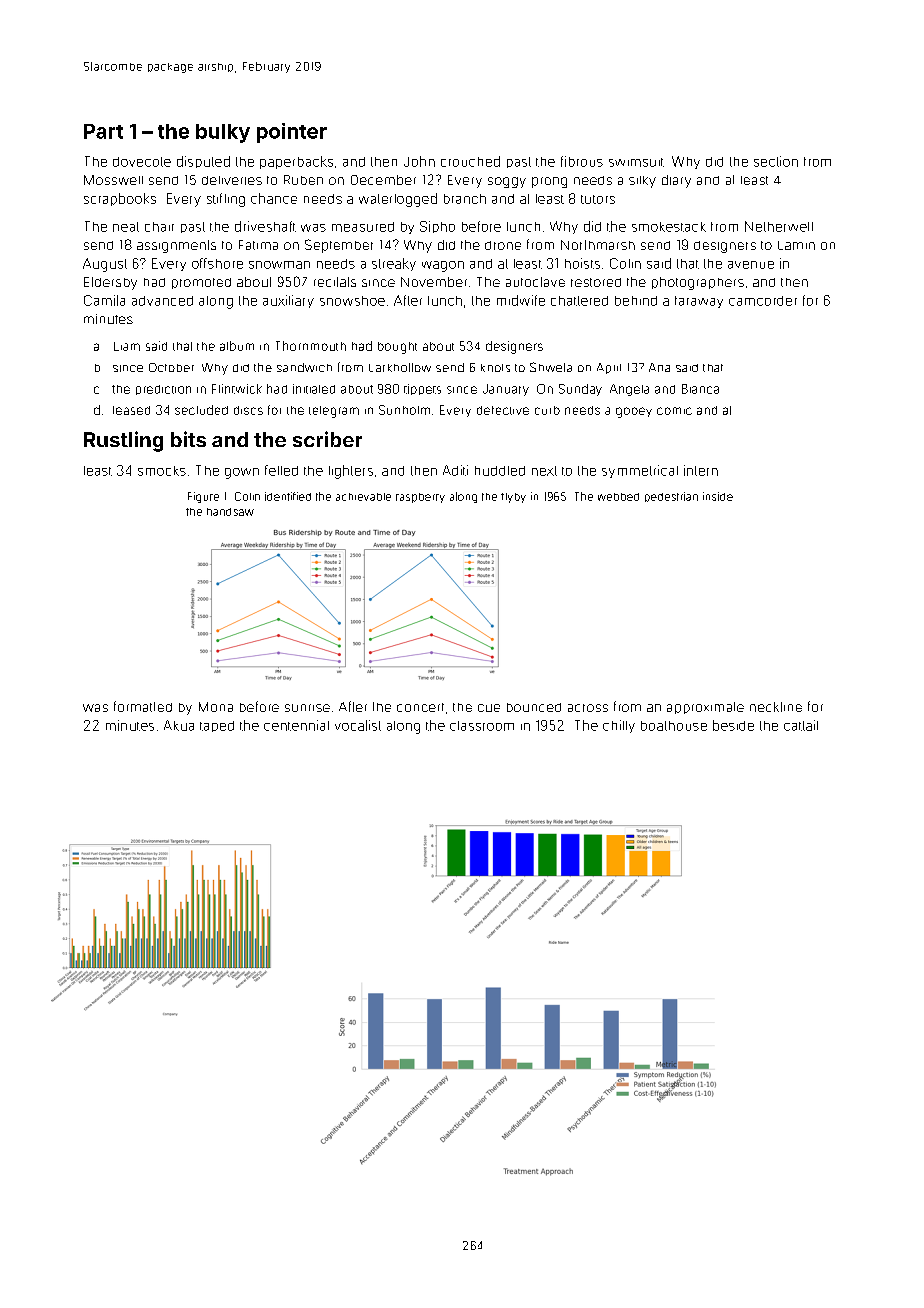 The width and height of the page is (924, 1308). Describe the element at coordinates (103, 131) in the page. I see `Part` at that location.
